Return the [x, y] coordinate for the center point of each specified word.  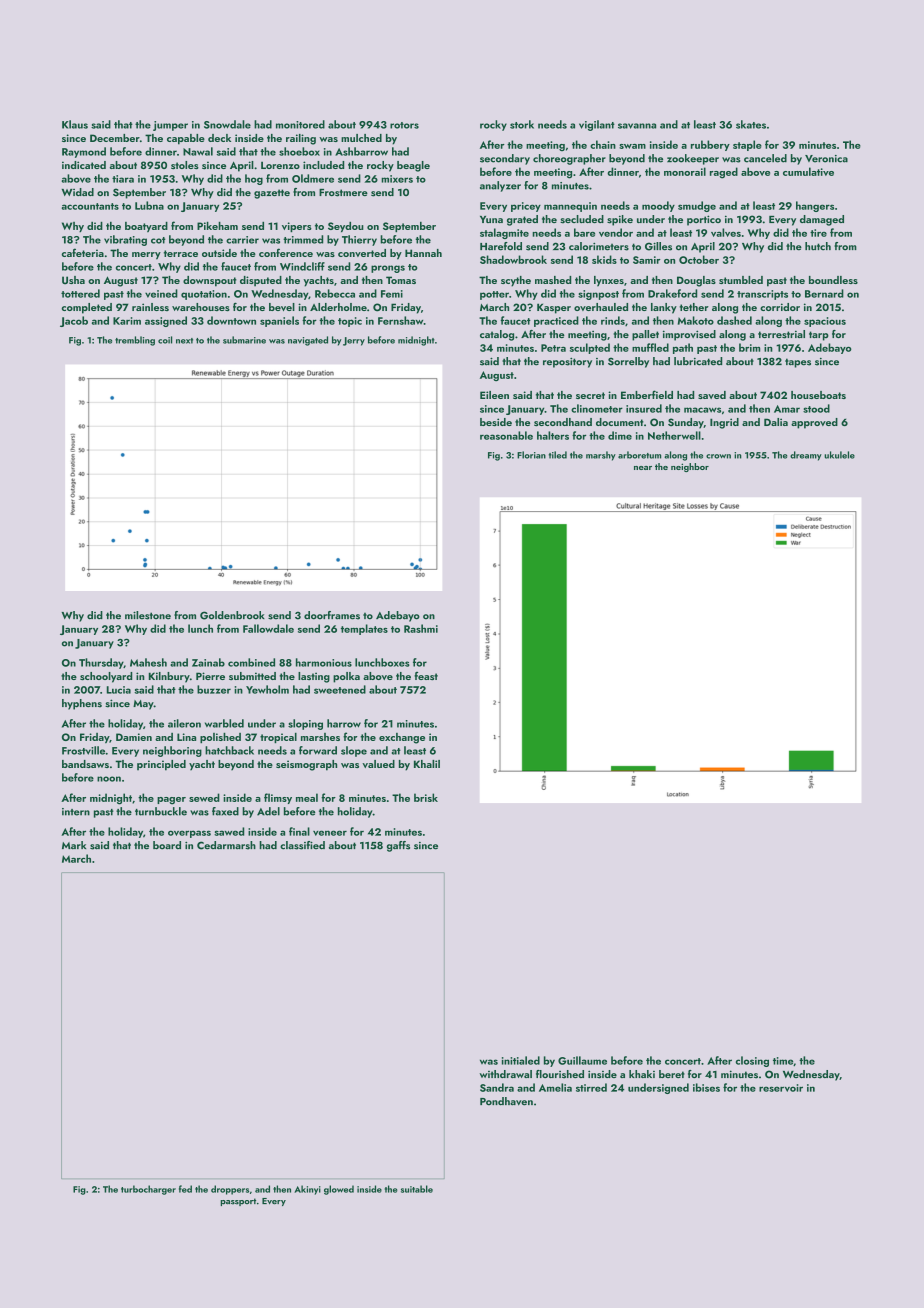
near [643, 468]
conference [286, 252]
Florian [531, 455]
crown [718, 456]
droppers [230, 1190]
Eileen [494, 395]
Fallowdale [268, 628]
